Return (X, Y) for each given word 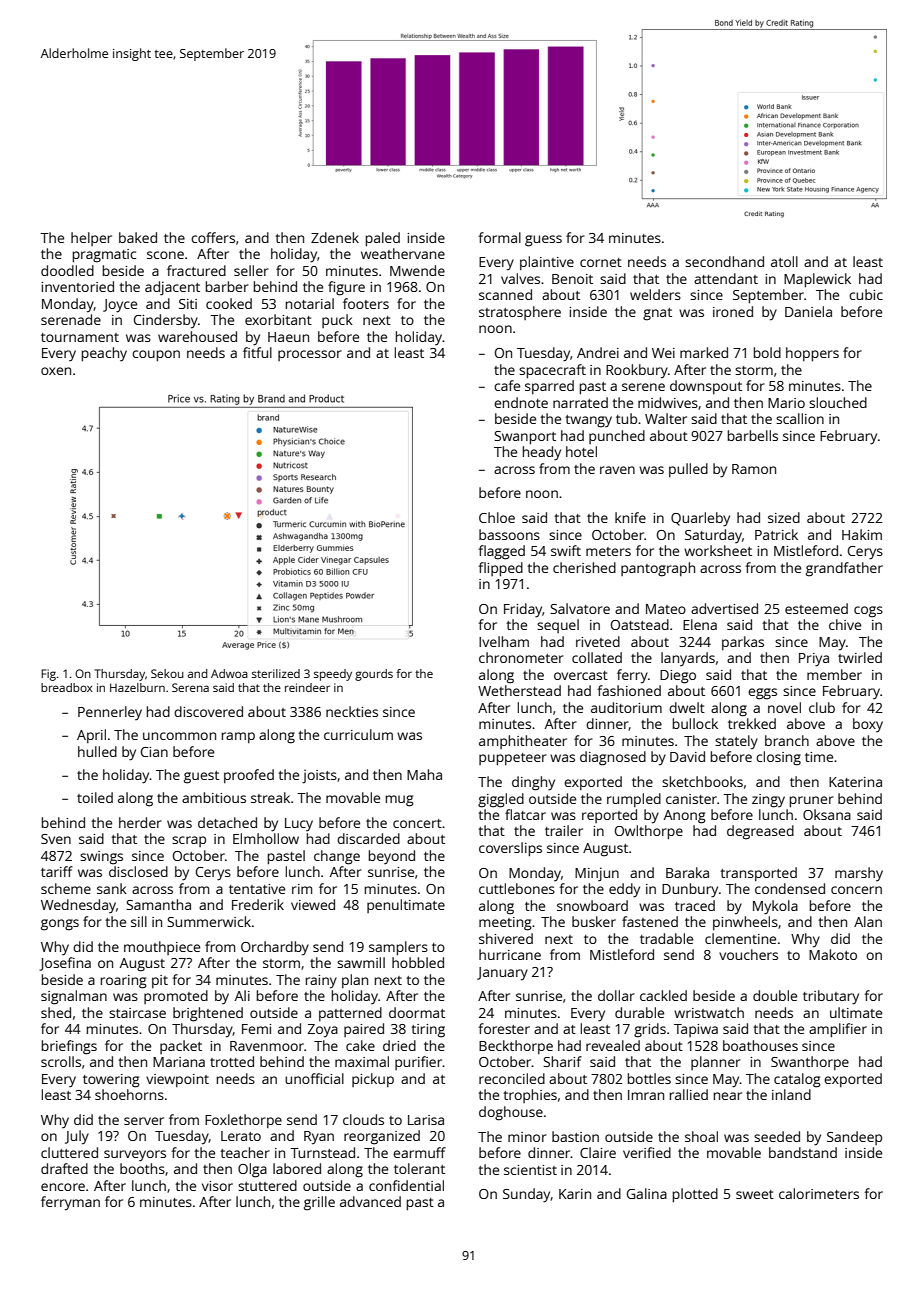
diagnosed (613, 758)
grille (319, 1203)
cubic (866, 294)
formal (499, 237)
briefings (69, 1047)
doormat (417, 1012)
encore (63, 1187)
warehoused (197, 336)
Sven (56, 839)
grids (650, 1030)
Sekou (167, 673)
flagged (501, 552)
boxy (868, 725)
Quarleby (700, 519)
